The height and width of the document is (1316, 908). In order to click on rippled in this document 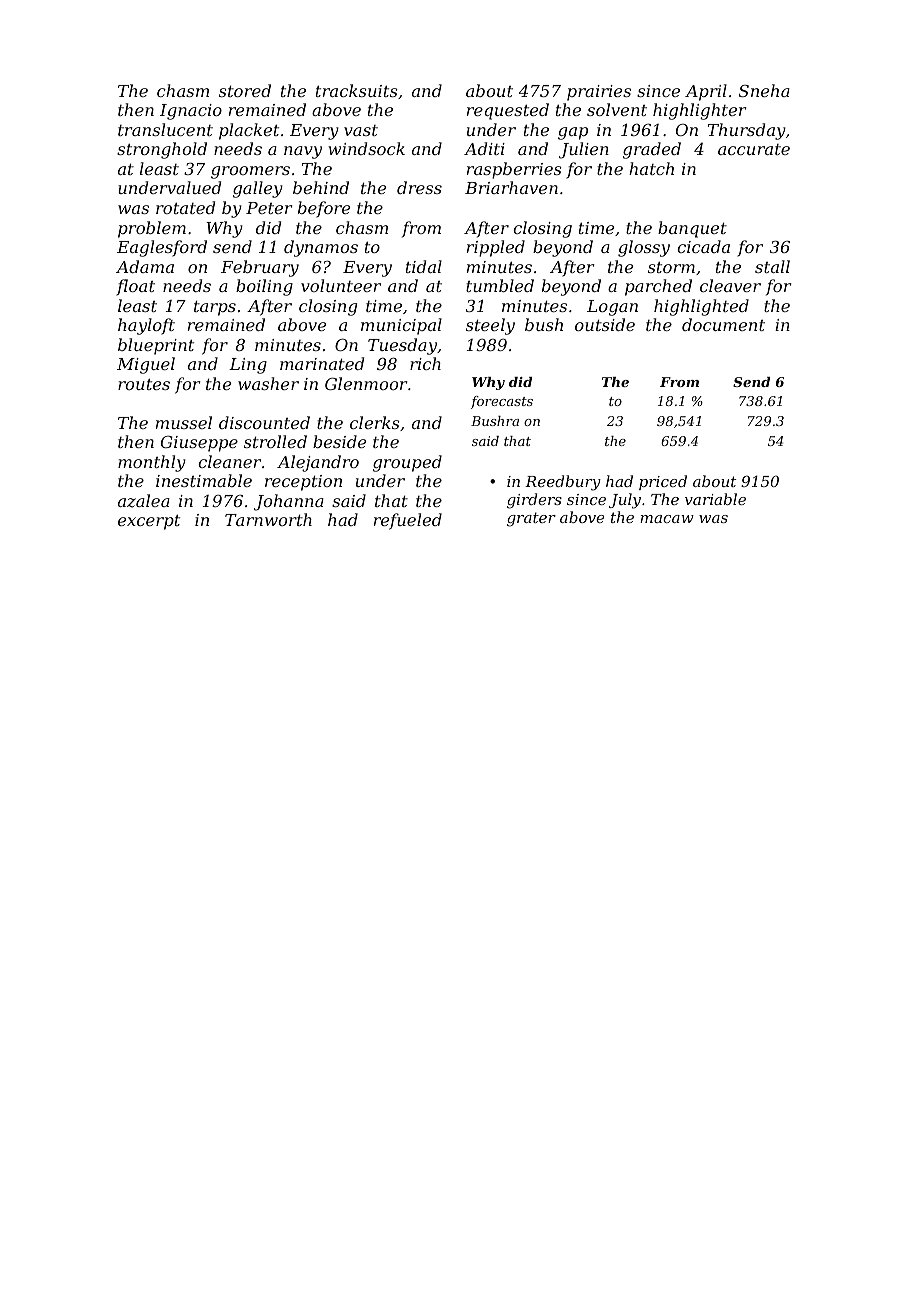, I will do `click(496, 248)`.
